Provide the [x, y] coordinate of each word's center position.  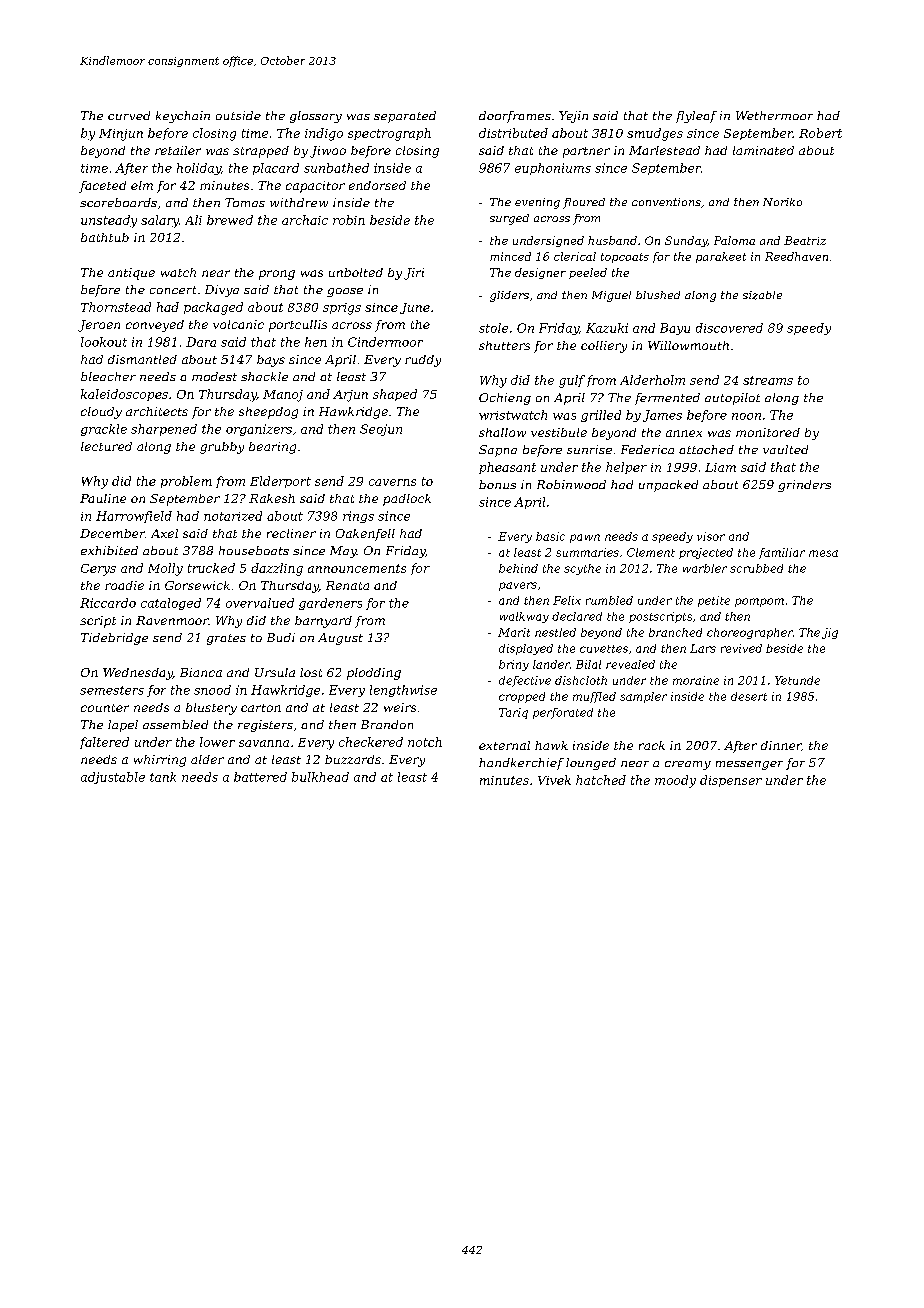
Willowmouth [688, 345]
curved [129, 115]
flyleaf [696, 117]
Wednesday [138, 674]
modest [214, 376]
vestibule [559, 432]
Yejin [573, 117]
